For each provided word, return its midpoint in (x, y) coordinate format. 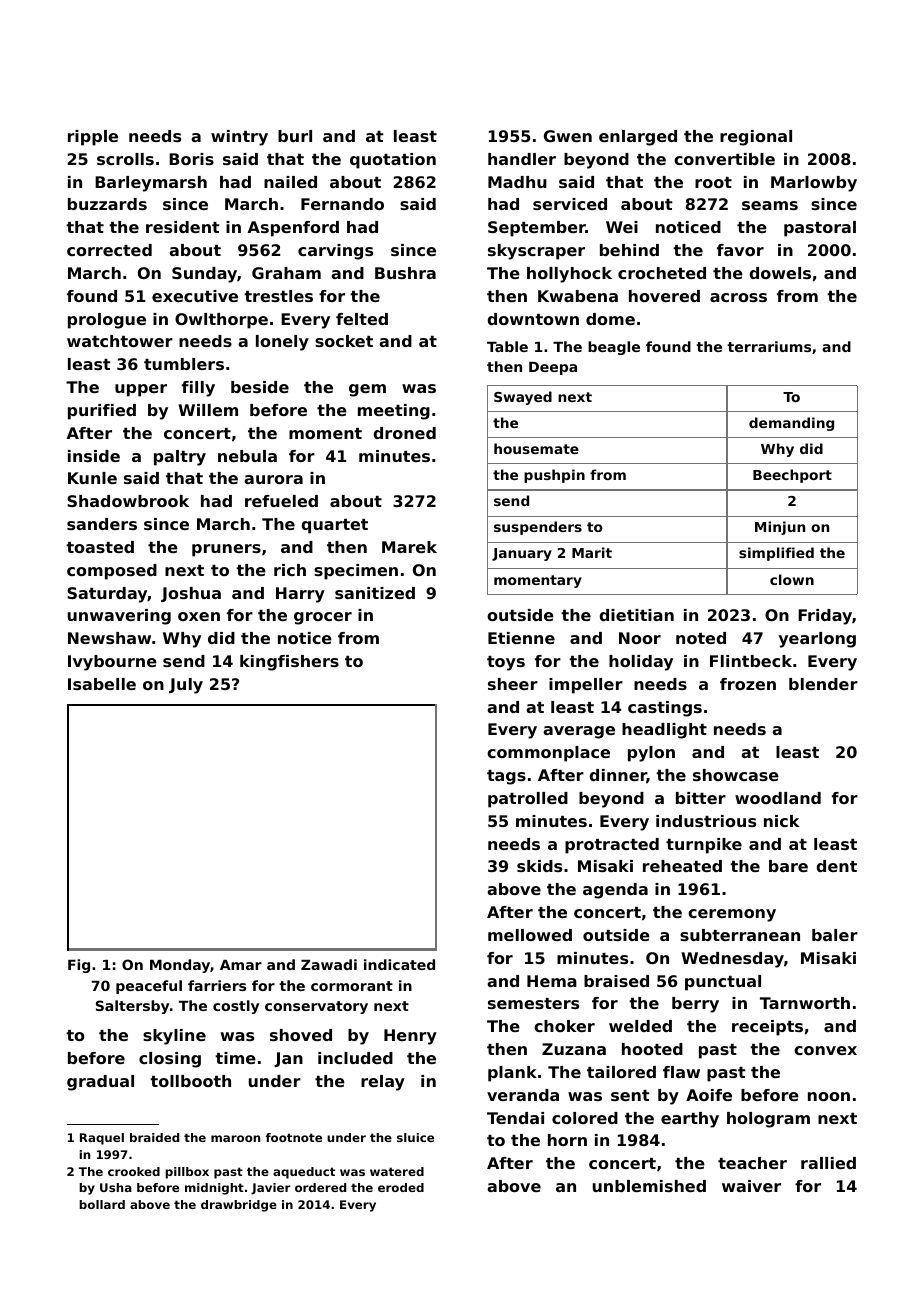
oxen (199, 616)
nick (781, 821)
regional (756, 138)
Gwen (568, 136)
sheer (513, 684)
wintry (239, 138)
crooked (134, 1171)
